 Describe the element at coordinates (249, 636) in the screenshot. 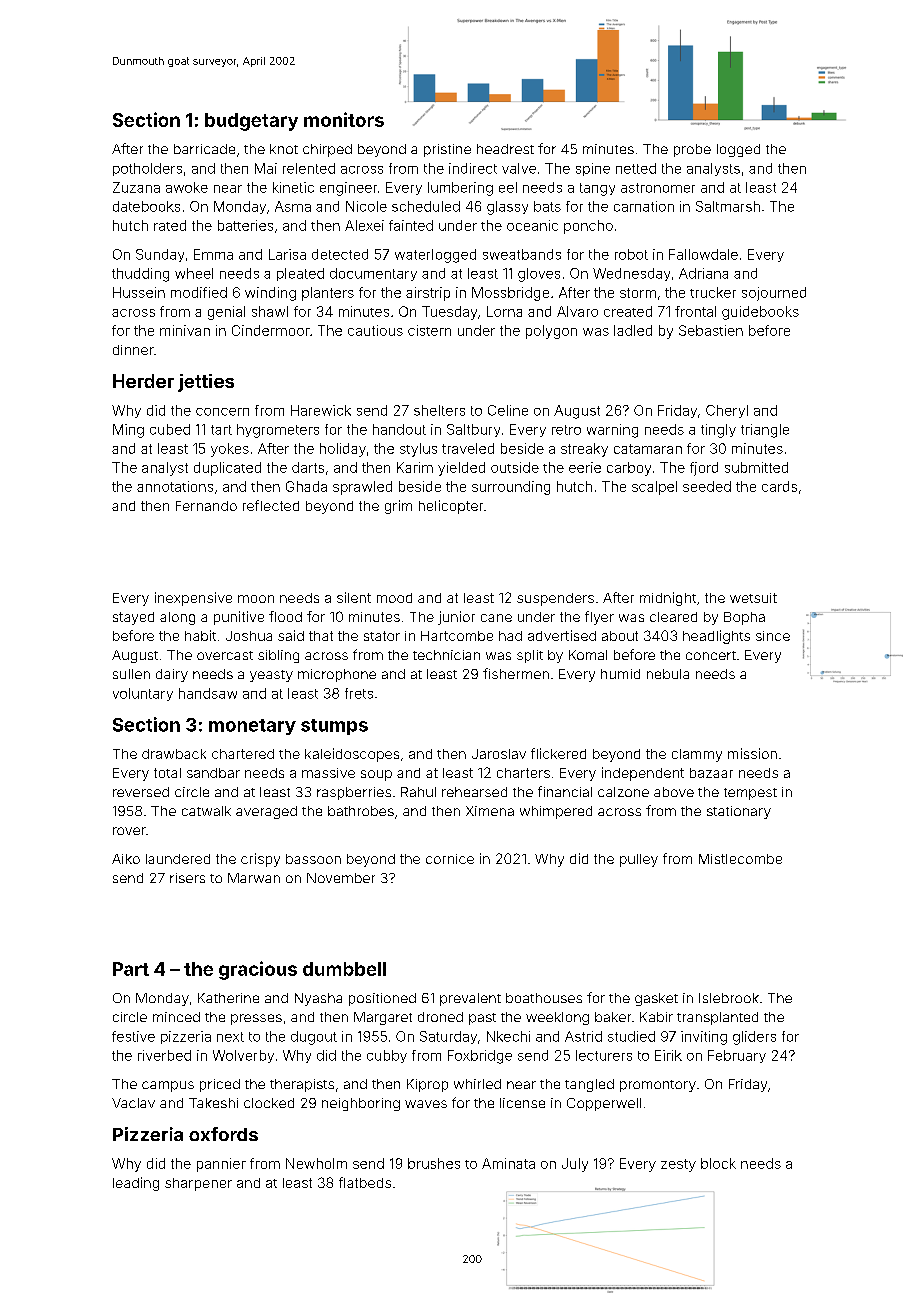

I see `Joshua` at that location.
